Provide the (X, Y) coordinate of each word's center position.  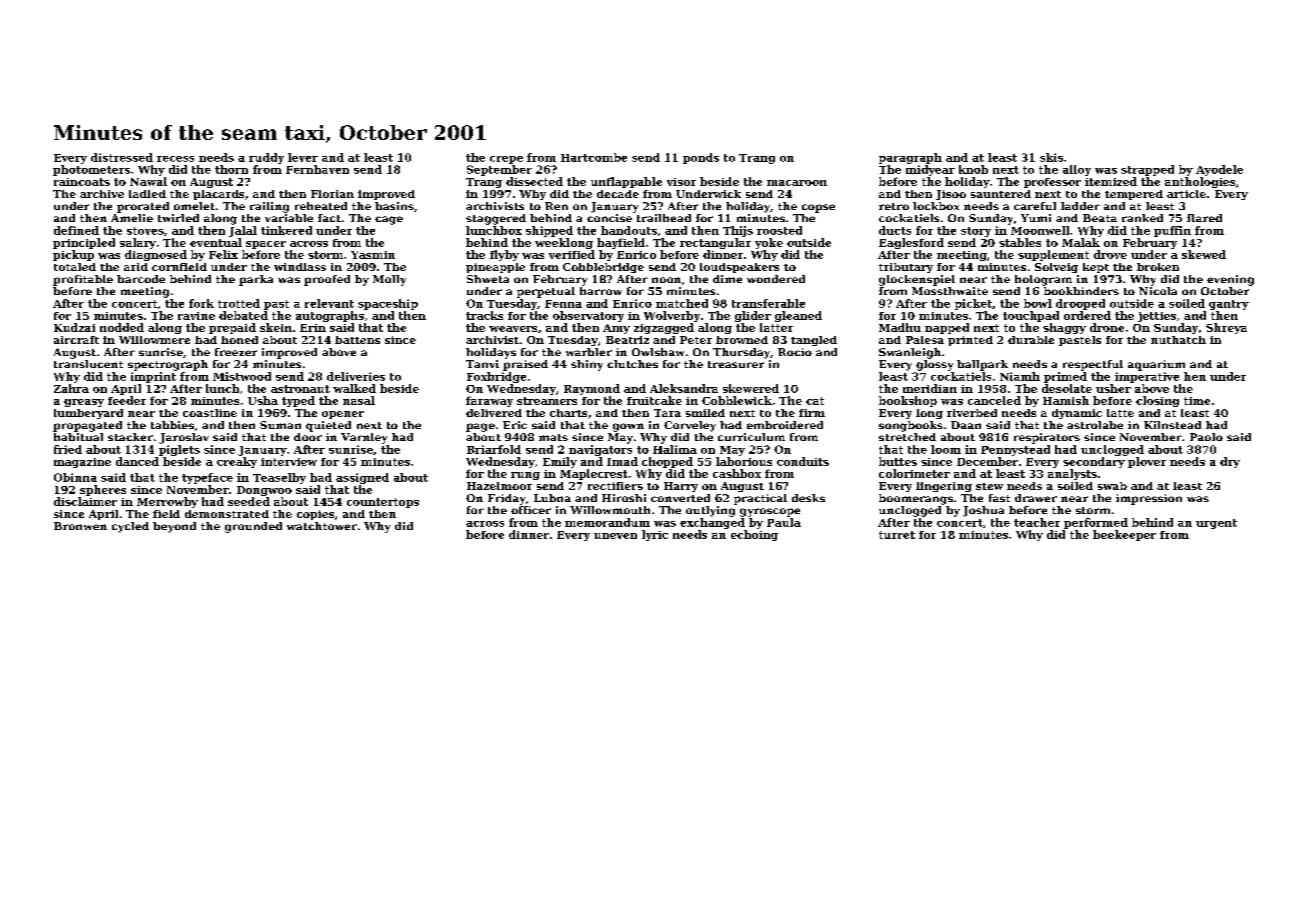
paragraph (910, 158)
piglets (179, 450)
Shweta (488, 279)
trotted (239, 303)
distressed (122, 157)
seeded (249, 501)
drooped (1080, 304)
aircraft (76, 340)
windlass (300, 267)
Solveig (1056, 268)
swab (1112, 486)
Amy (616, 329)
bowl (1038, 303)
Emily (560, 462)
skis (1051, 157)
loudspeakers (739, 268)
